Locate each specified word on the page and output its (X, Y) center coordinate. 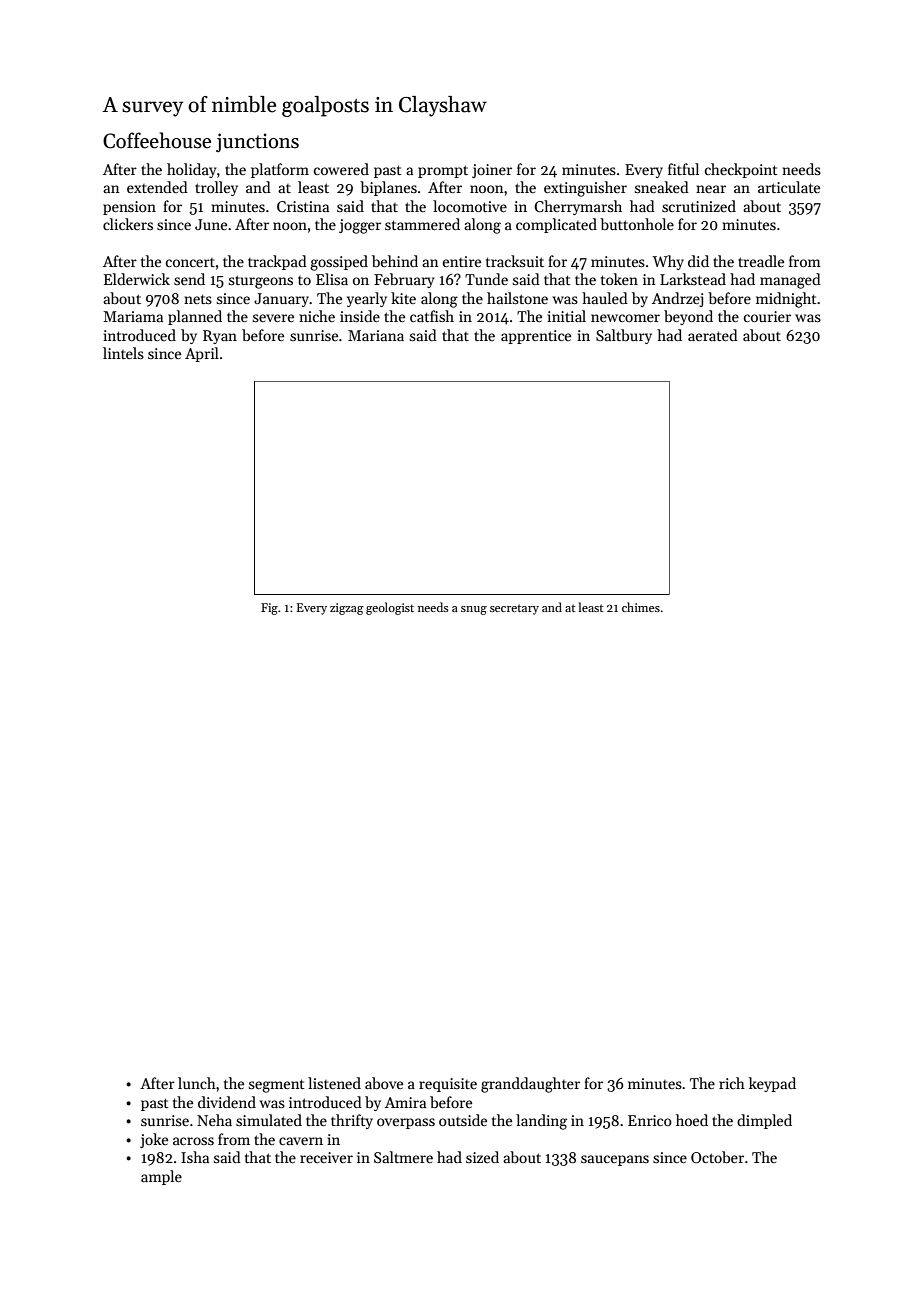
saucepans (615, 1160)
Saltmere (403, 1157)
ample (161, 1177)
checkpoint (741, 170)
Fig (269, 609)
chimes (641, 607)
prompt (443, 171)
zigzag (347, 609)
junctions (257, 142)
